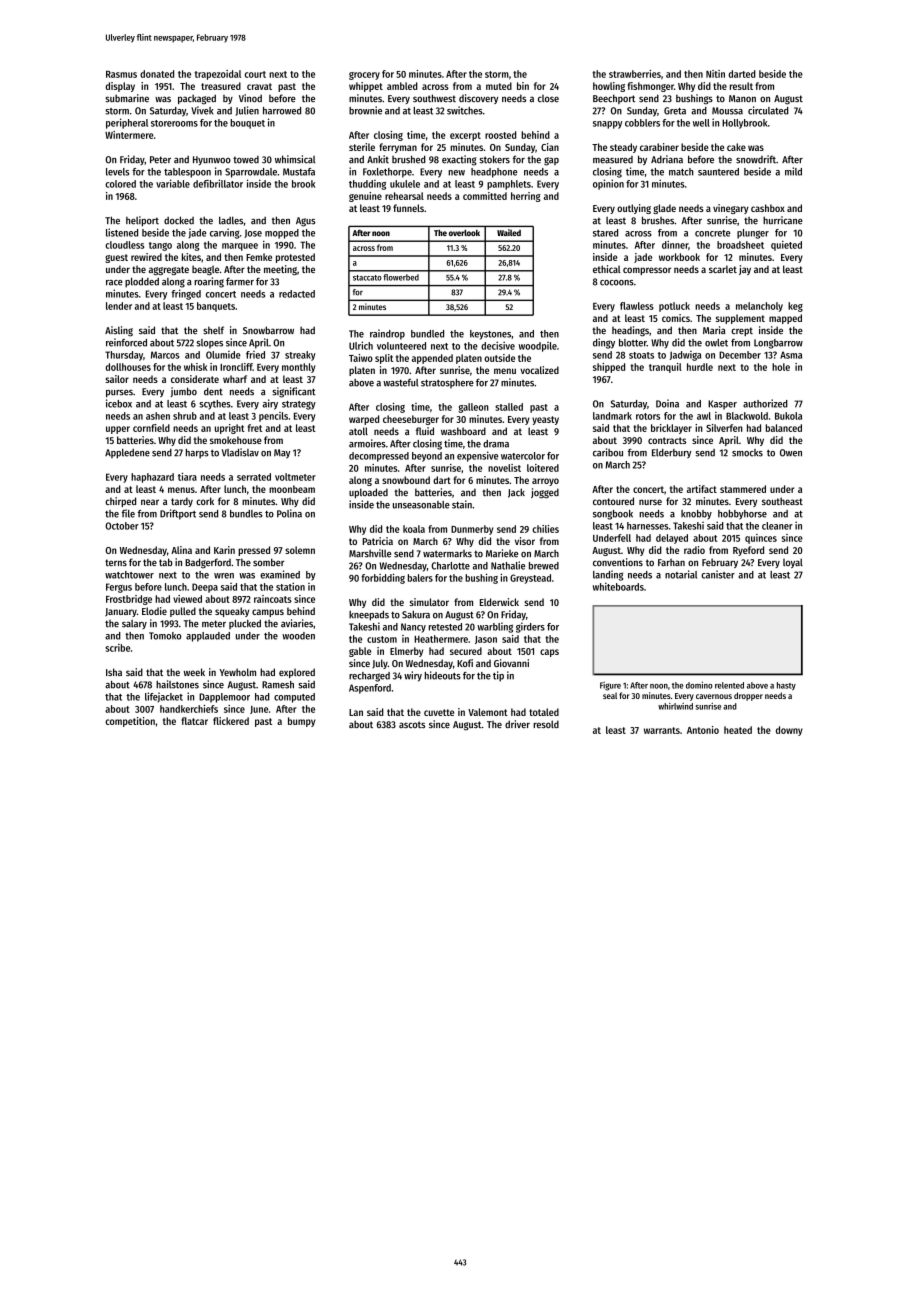 The width and height of the document is (908, 1316). What do you see at coordinates (406, 480) in the document?
I see `snowbound` at bounding box center [406, 480].
